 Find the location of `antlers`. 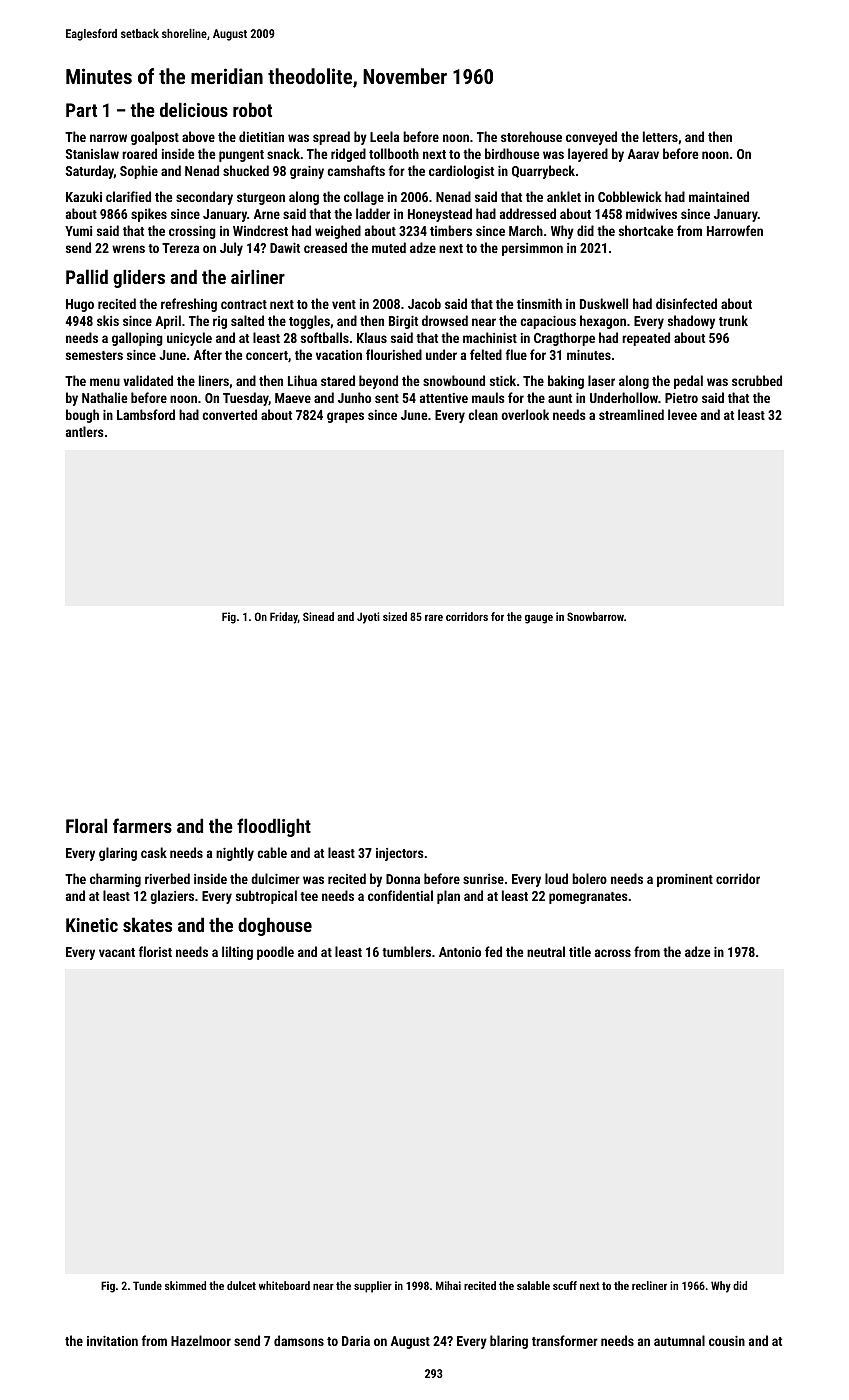

antlers is located at coordinates (84, 431).
